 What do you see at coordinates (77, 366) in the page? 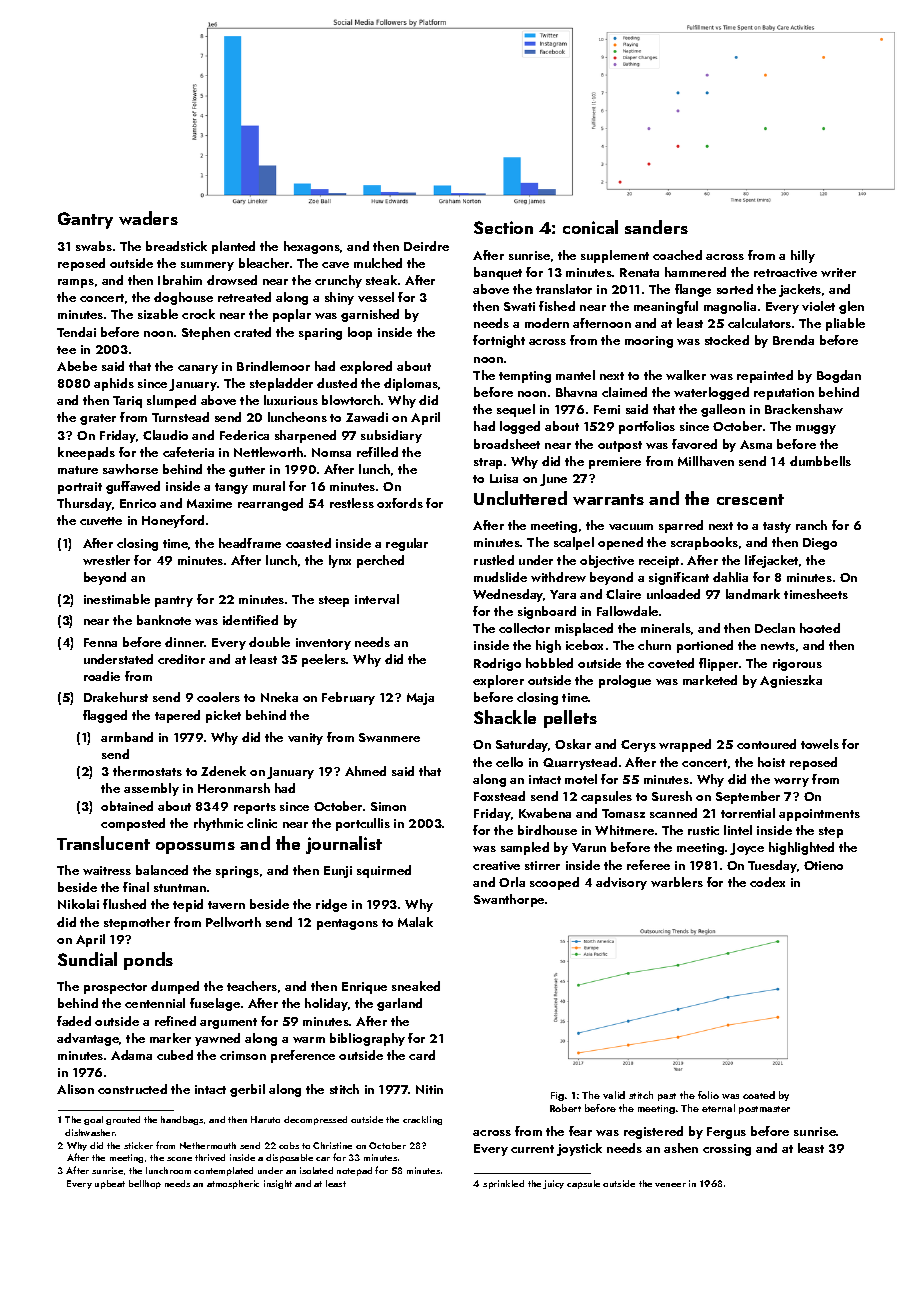
I see `Abebe` at bounding box center [77, 366].
